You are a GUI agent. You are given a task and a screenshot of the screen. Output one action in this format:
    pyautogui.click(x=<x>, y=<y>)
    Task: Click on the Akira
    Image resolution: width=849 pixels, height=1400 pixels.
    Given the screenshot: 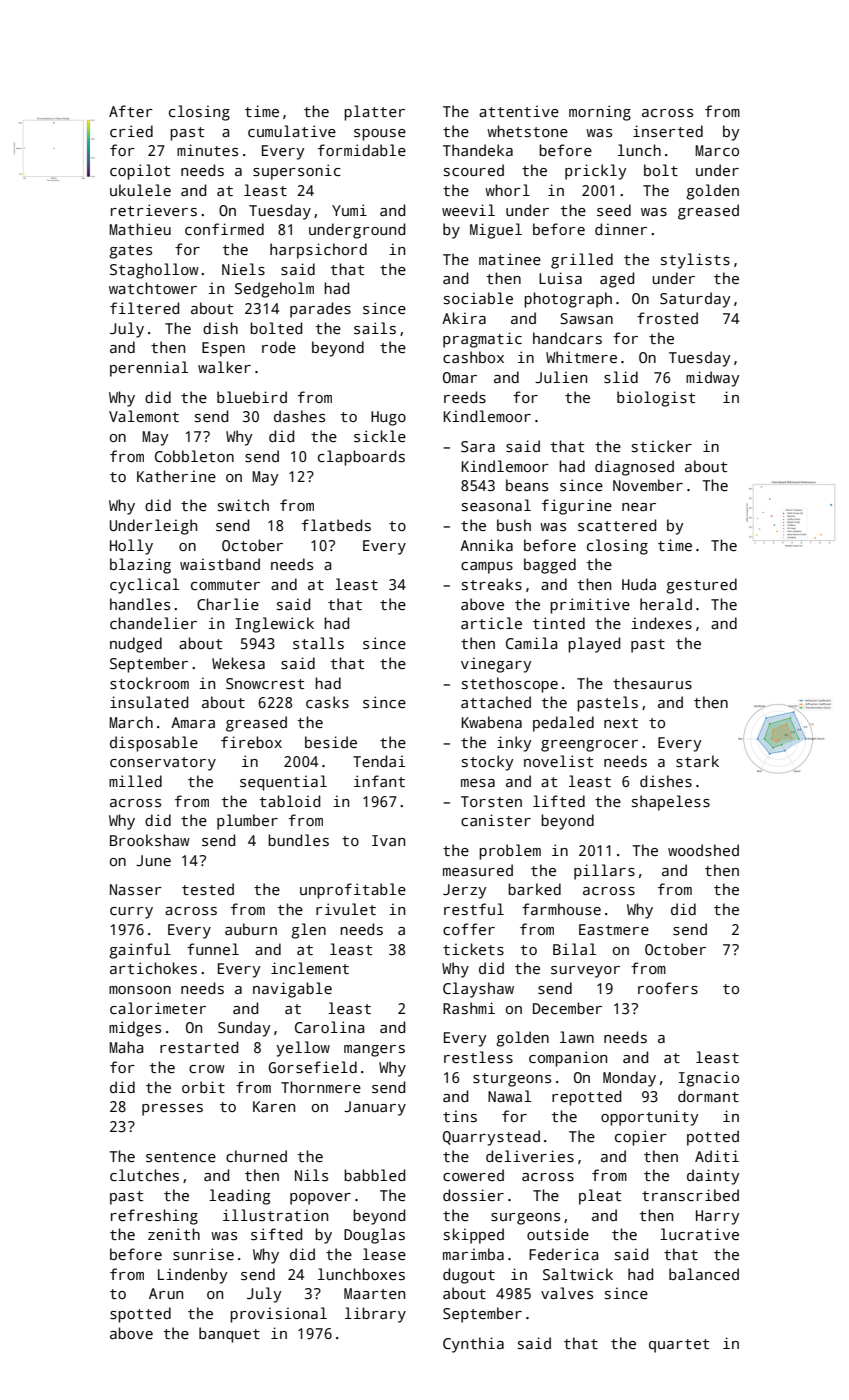 What is the action you would take?
    pyautogui.click(x=464, y=318)
